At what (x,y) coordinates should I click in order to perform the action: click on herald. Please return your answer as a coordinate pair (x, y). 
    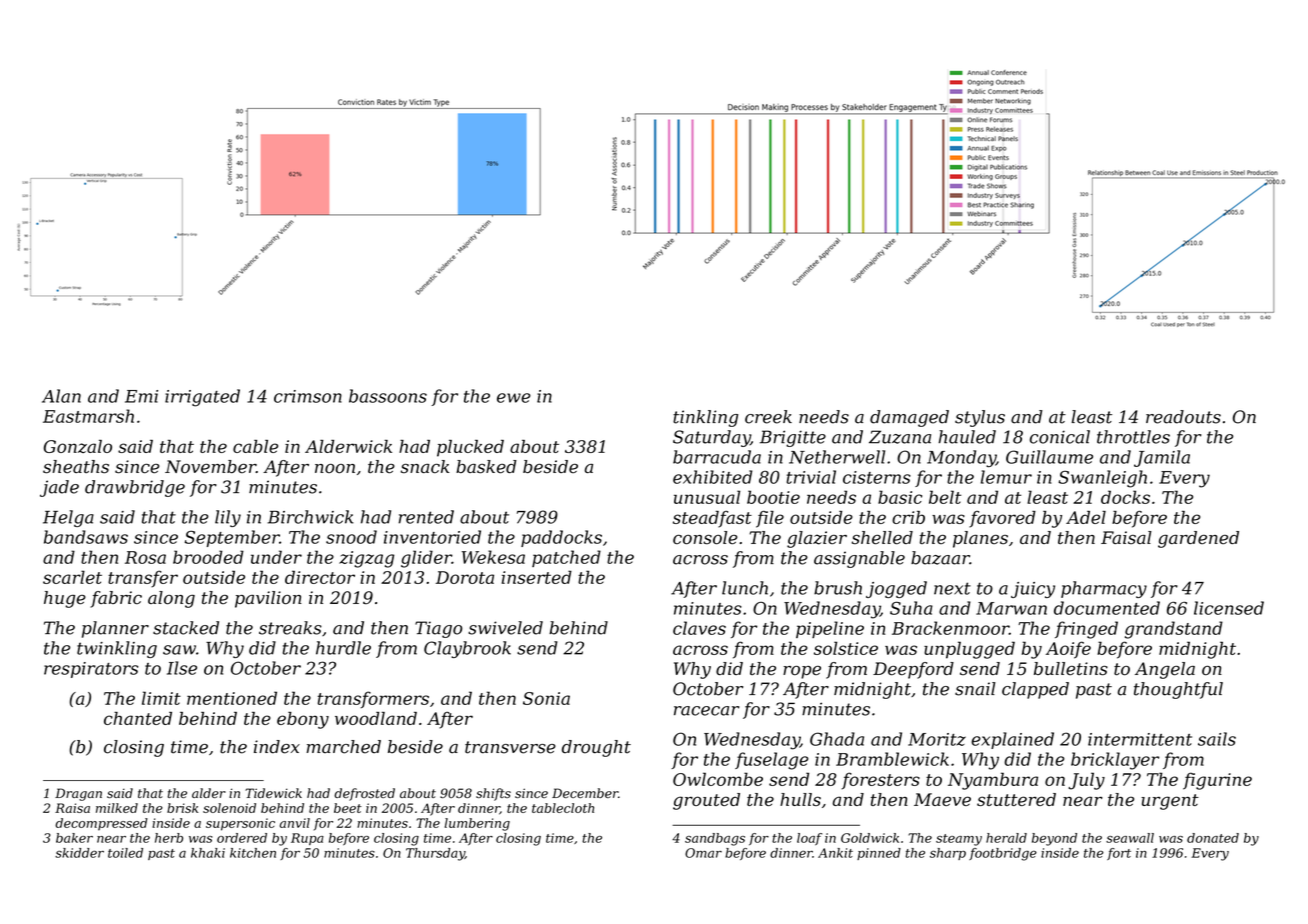
    Looking at the image, I should click on (1006, 838).
